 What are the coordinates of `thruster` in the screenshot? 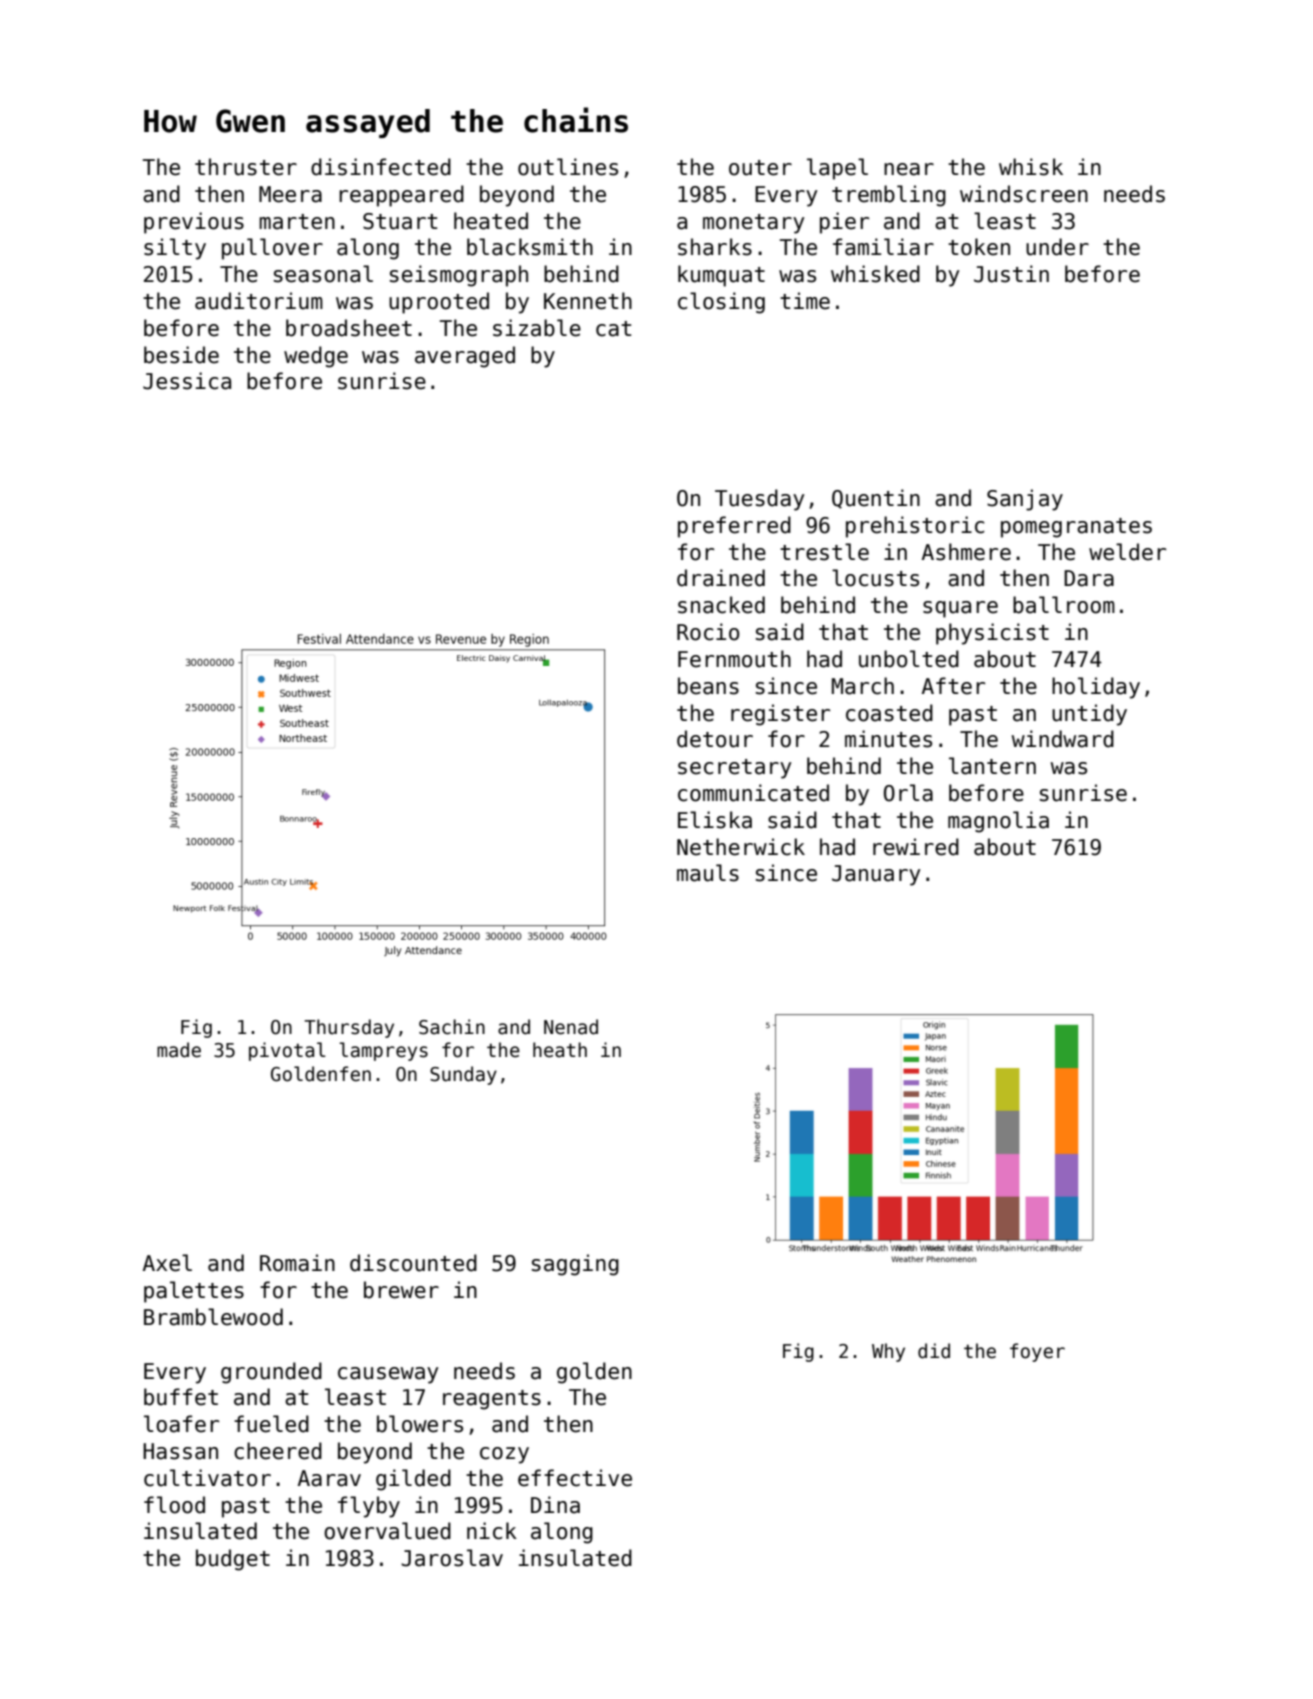 It's located at (246, 167).
